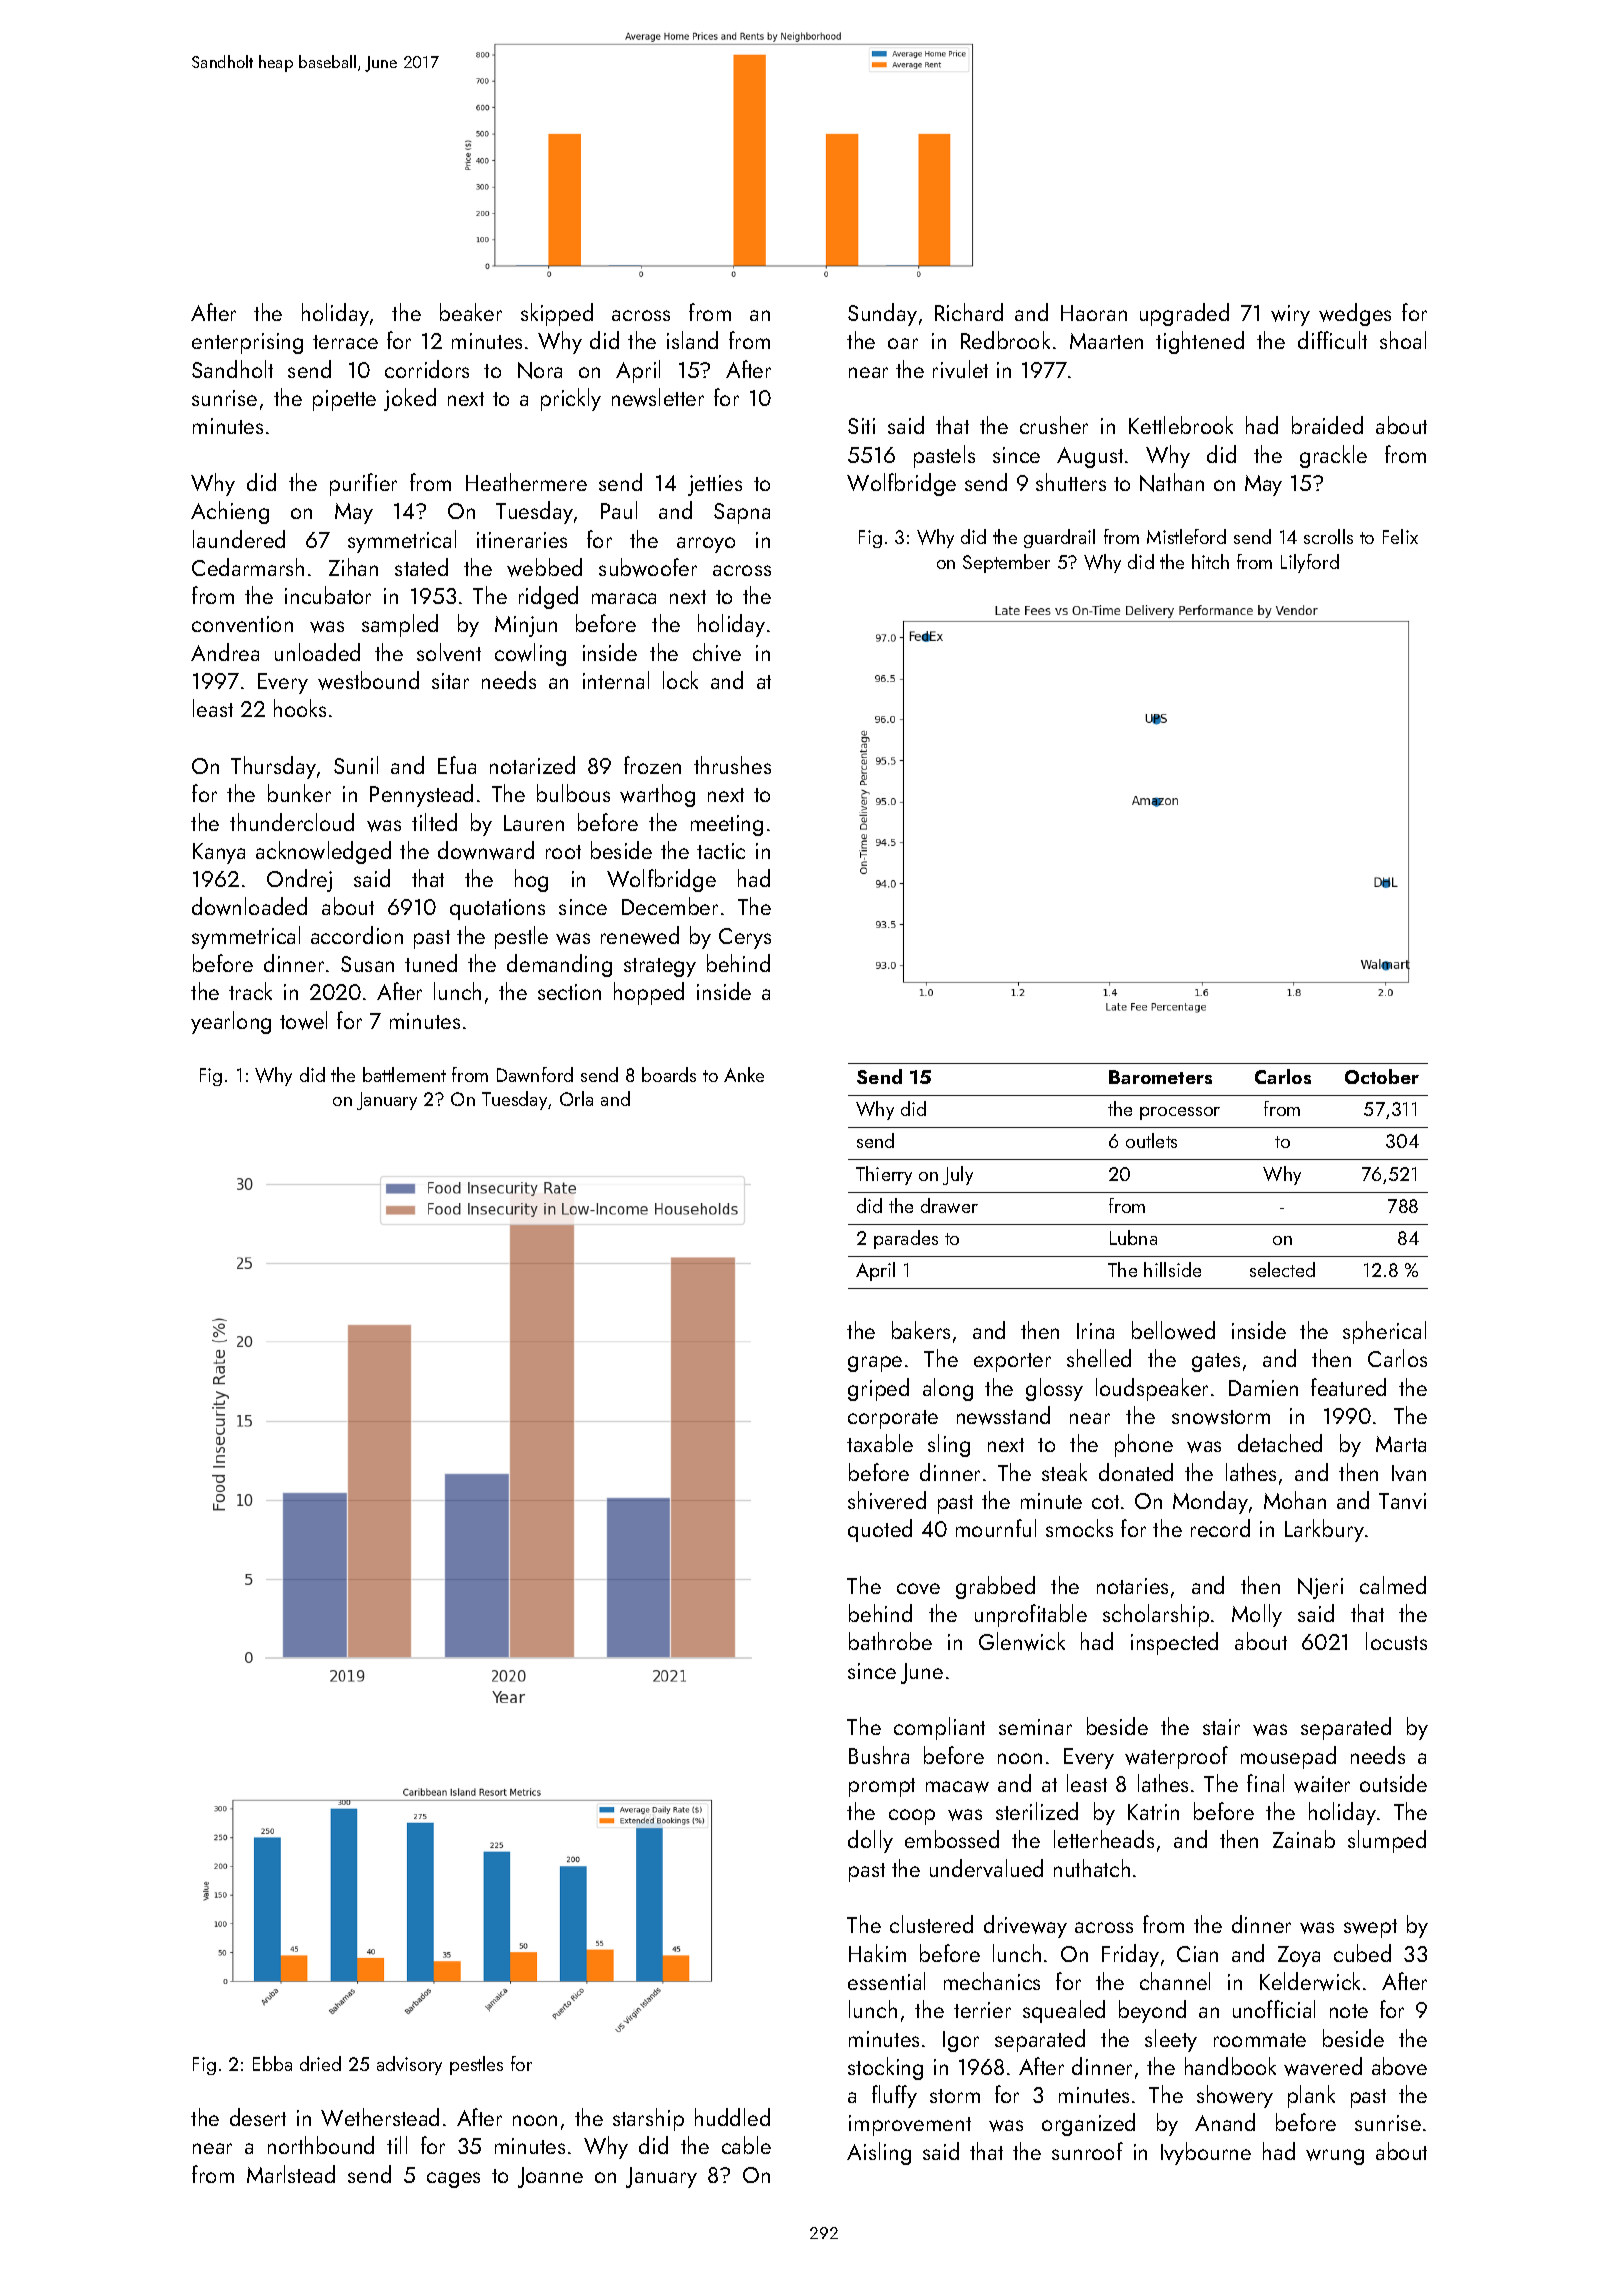 The height and width of the screenshot is (2292, 1620). What do you see at coordinates (300, 708) in the screenshot?
I see `hooks` at bounding box center [300, 708].
